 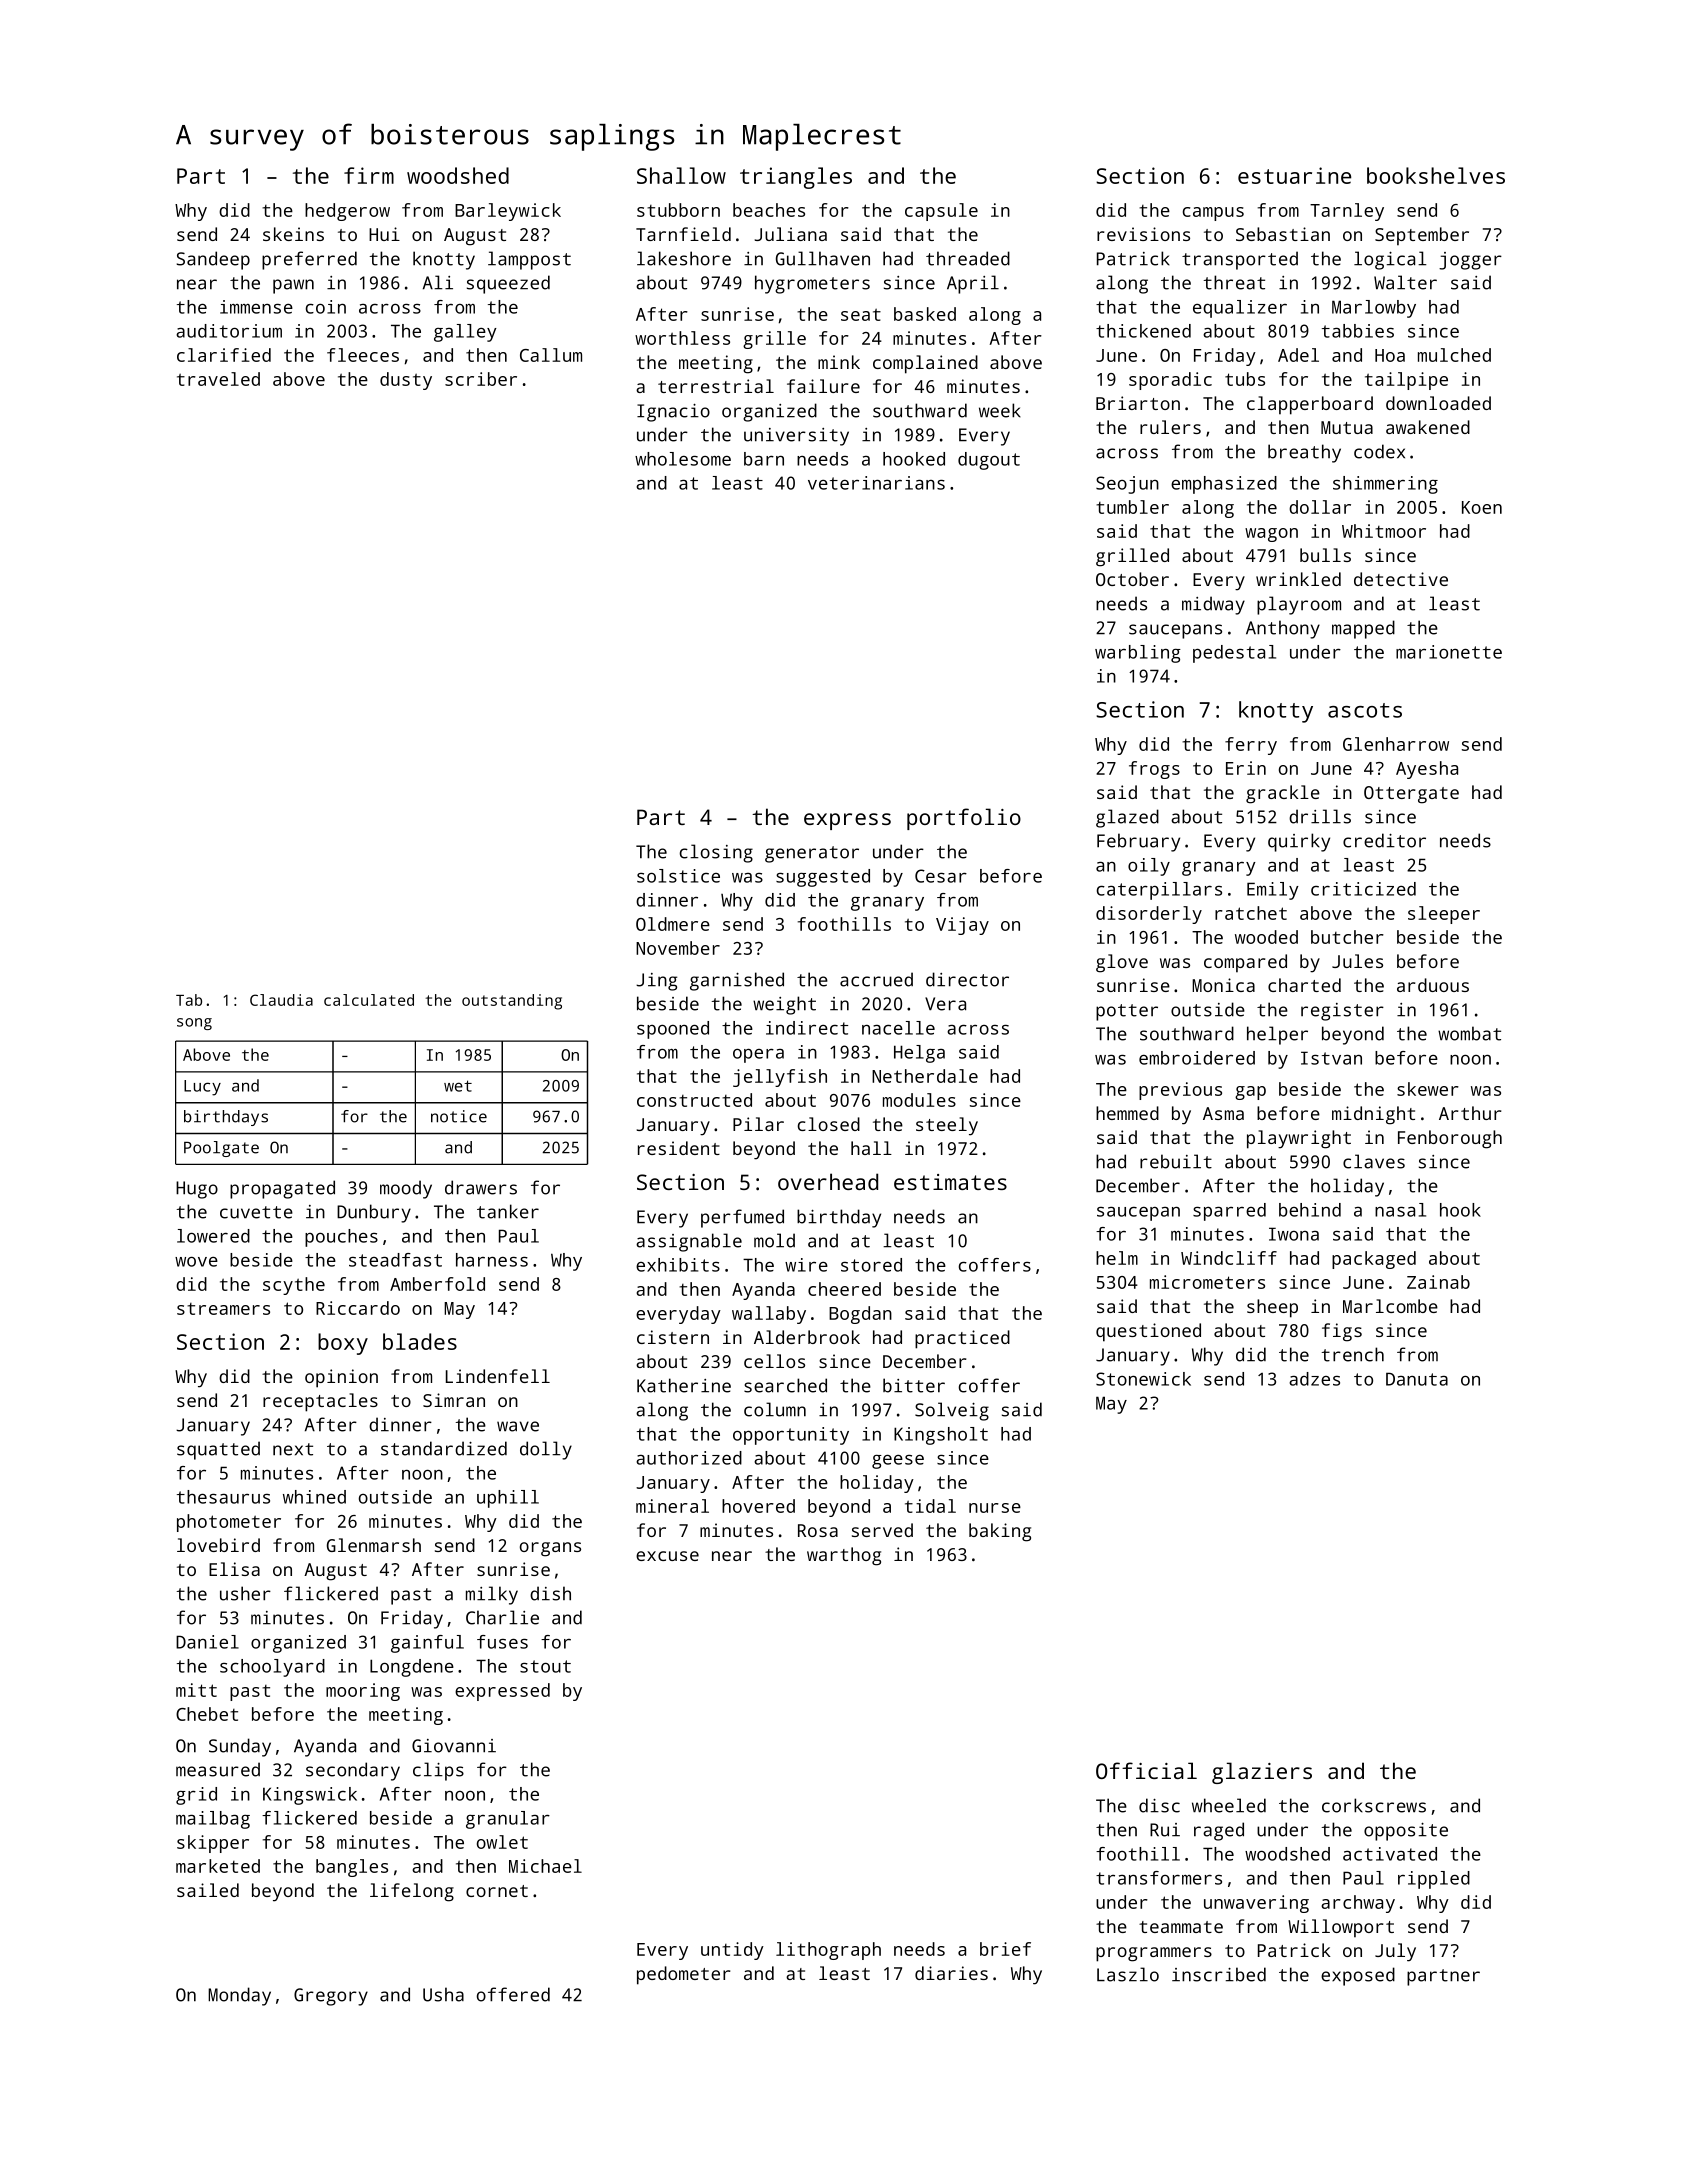 What do you see at coordinates (1314, 1379) in the document?
I see `adzes` at bounding box center [1314, 1379].
